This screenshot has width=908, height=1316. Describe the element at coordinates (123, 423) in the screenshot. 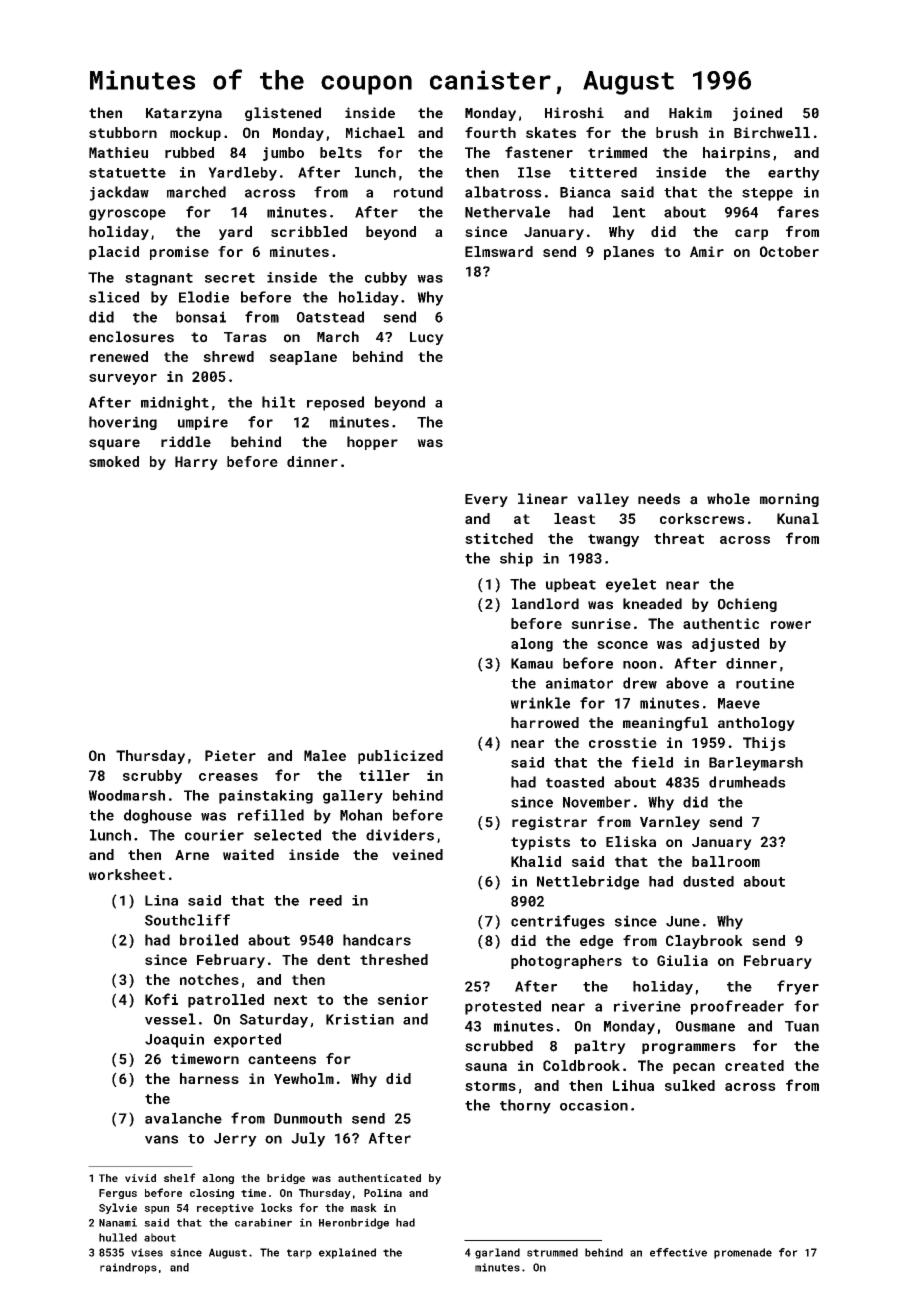

I see `hovering` at that location.
